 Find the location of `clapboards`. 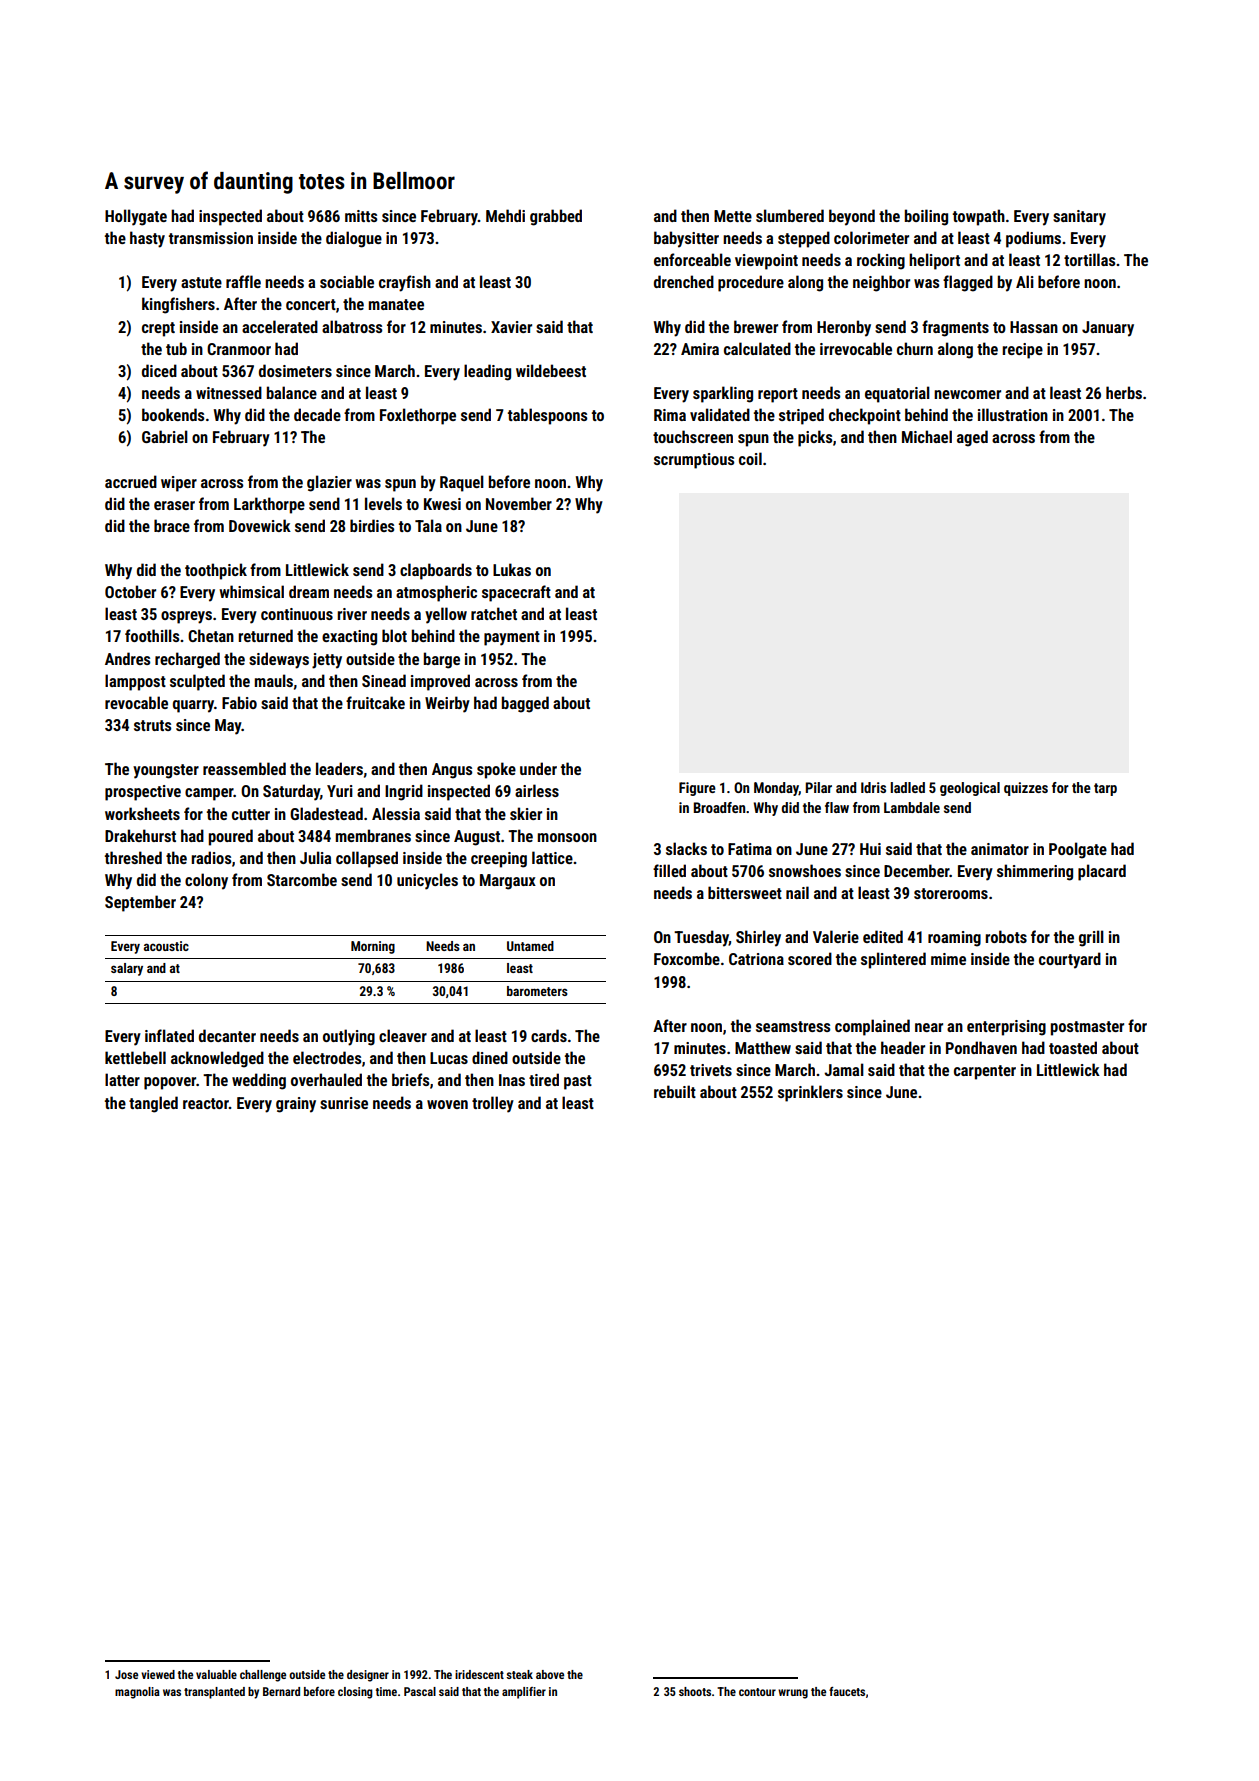

clapboards is located at coordinates (436, 571).
